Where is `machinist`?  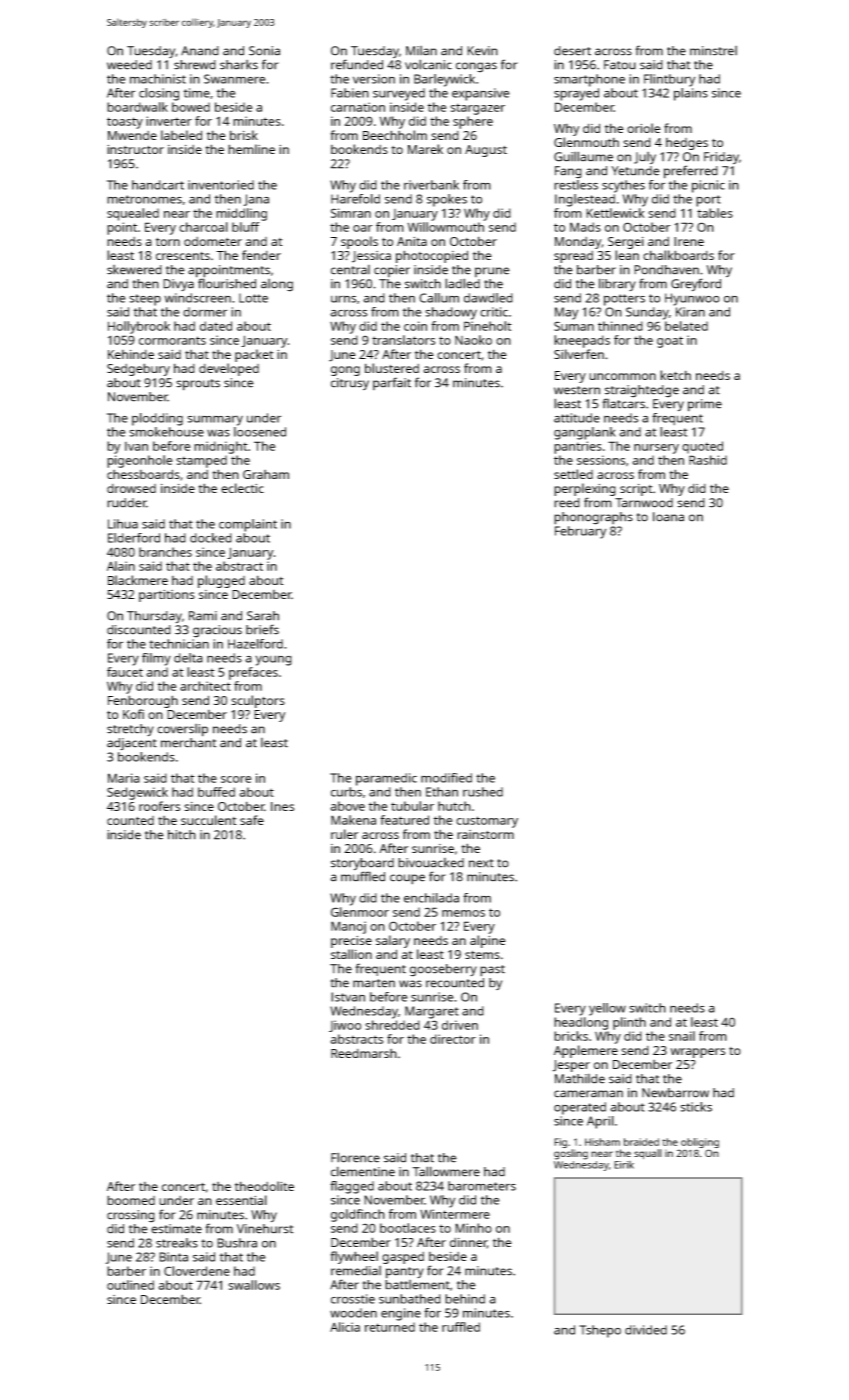 machinist is located at coordinates (158, 79).
